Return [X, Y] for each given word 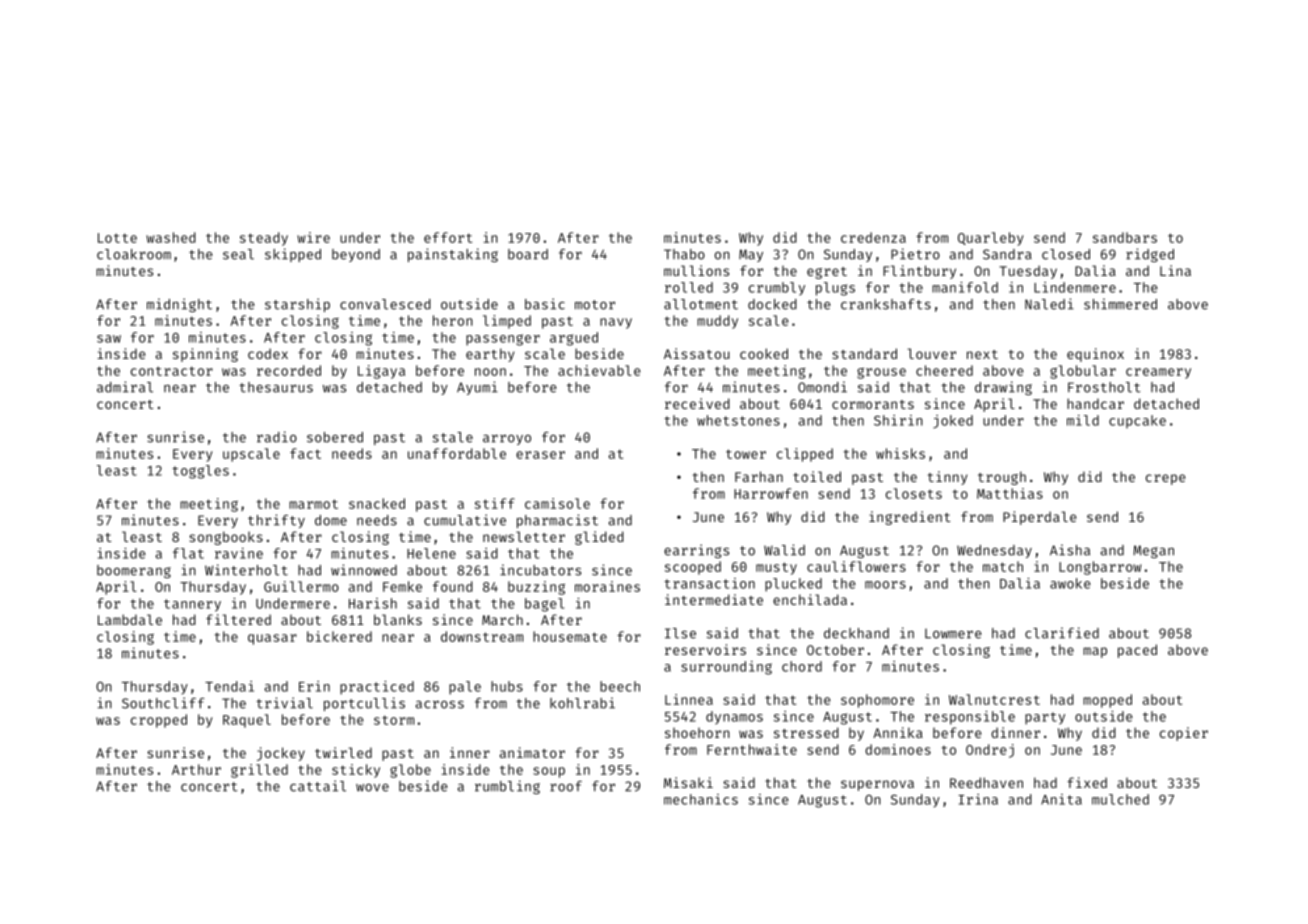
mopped [1107, 701]
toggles [200, 472]
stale [453, 437]
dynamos [734, 718]
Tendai [229, 686]
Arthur [196, 769]
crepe [1165, 479]
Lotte [117, 238]
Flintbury [919, 272]
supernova [877, 785]
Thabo [684, 254]
